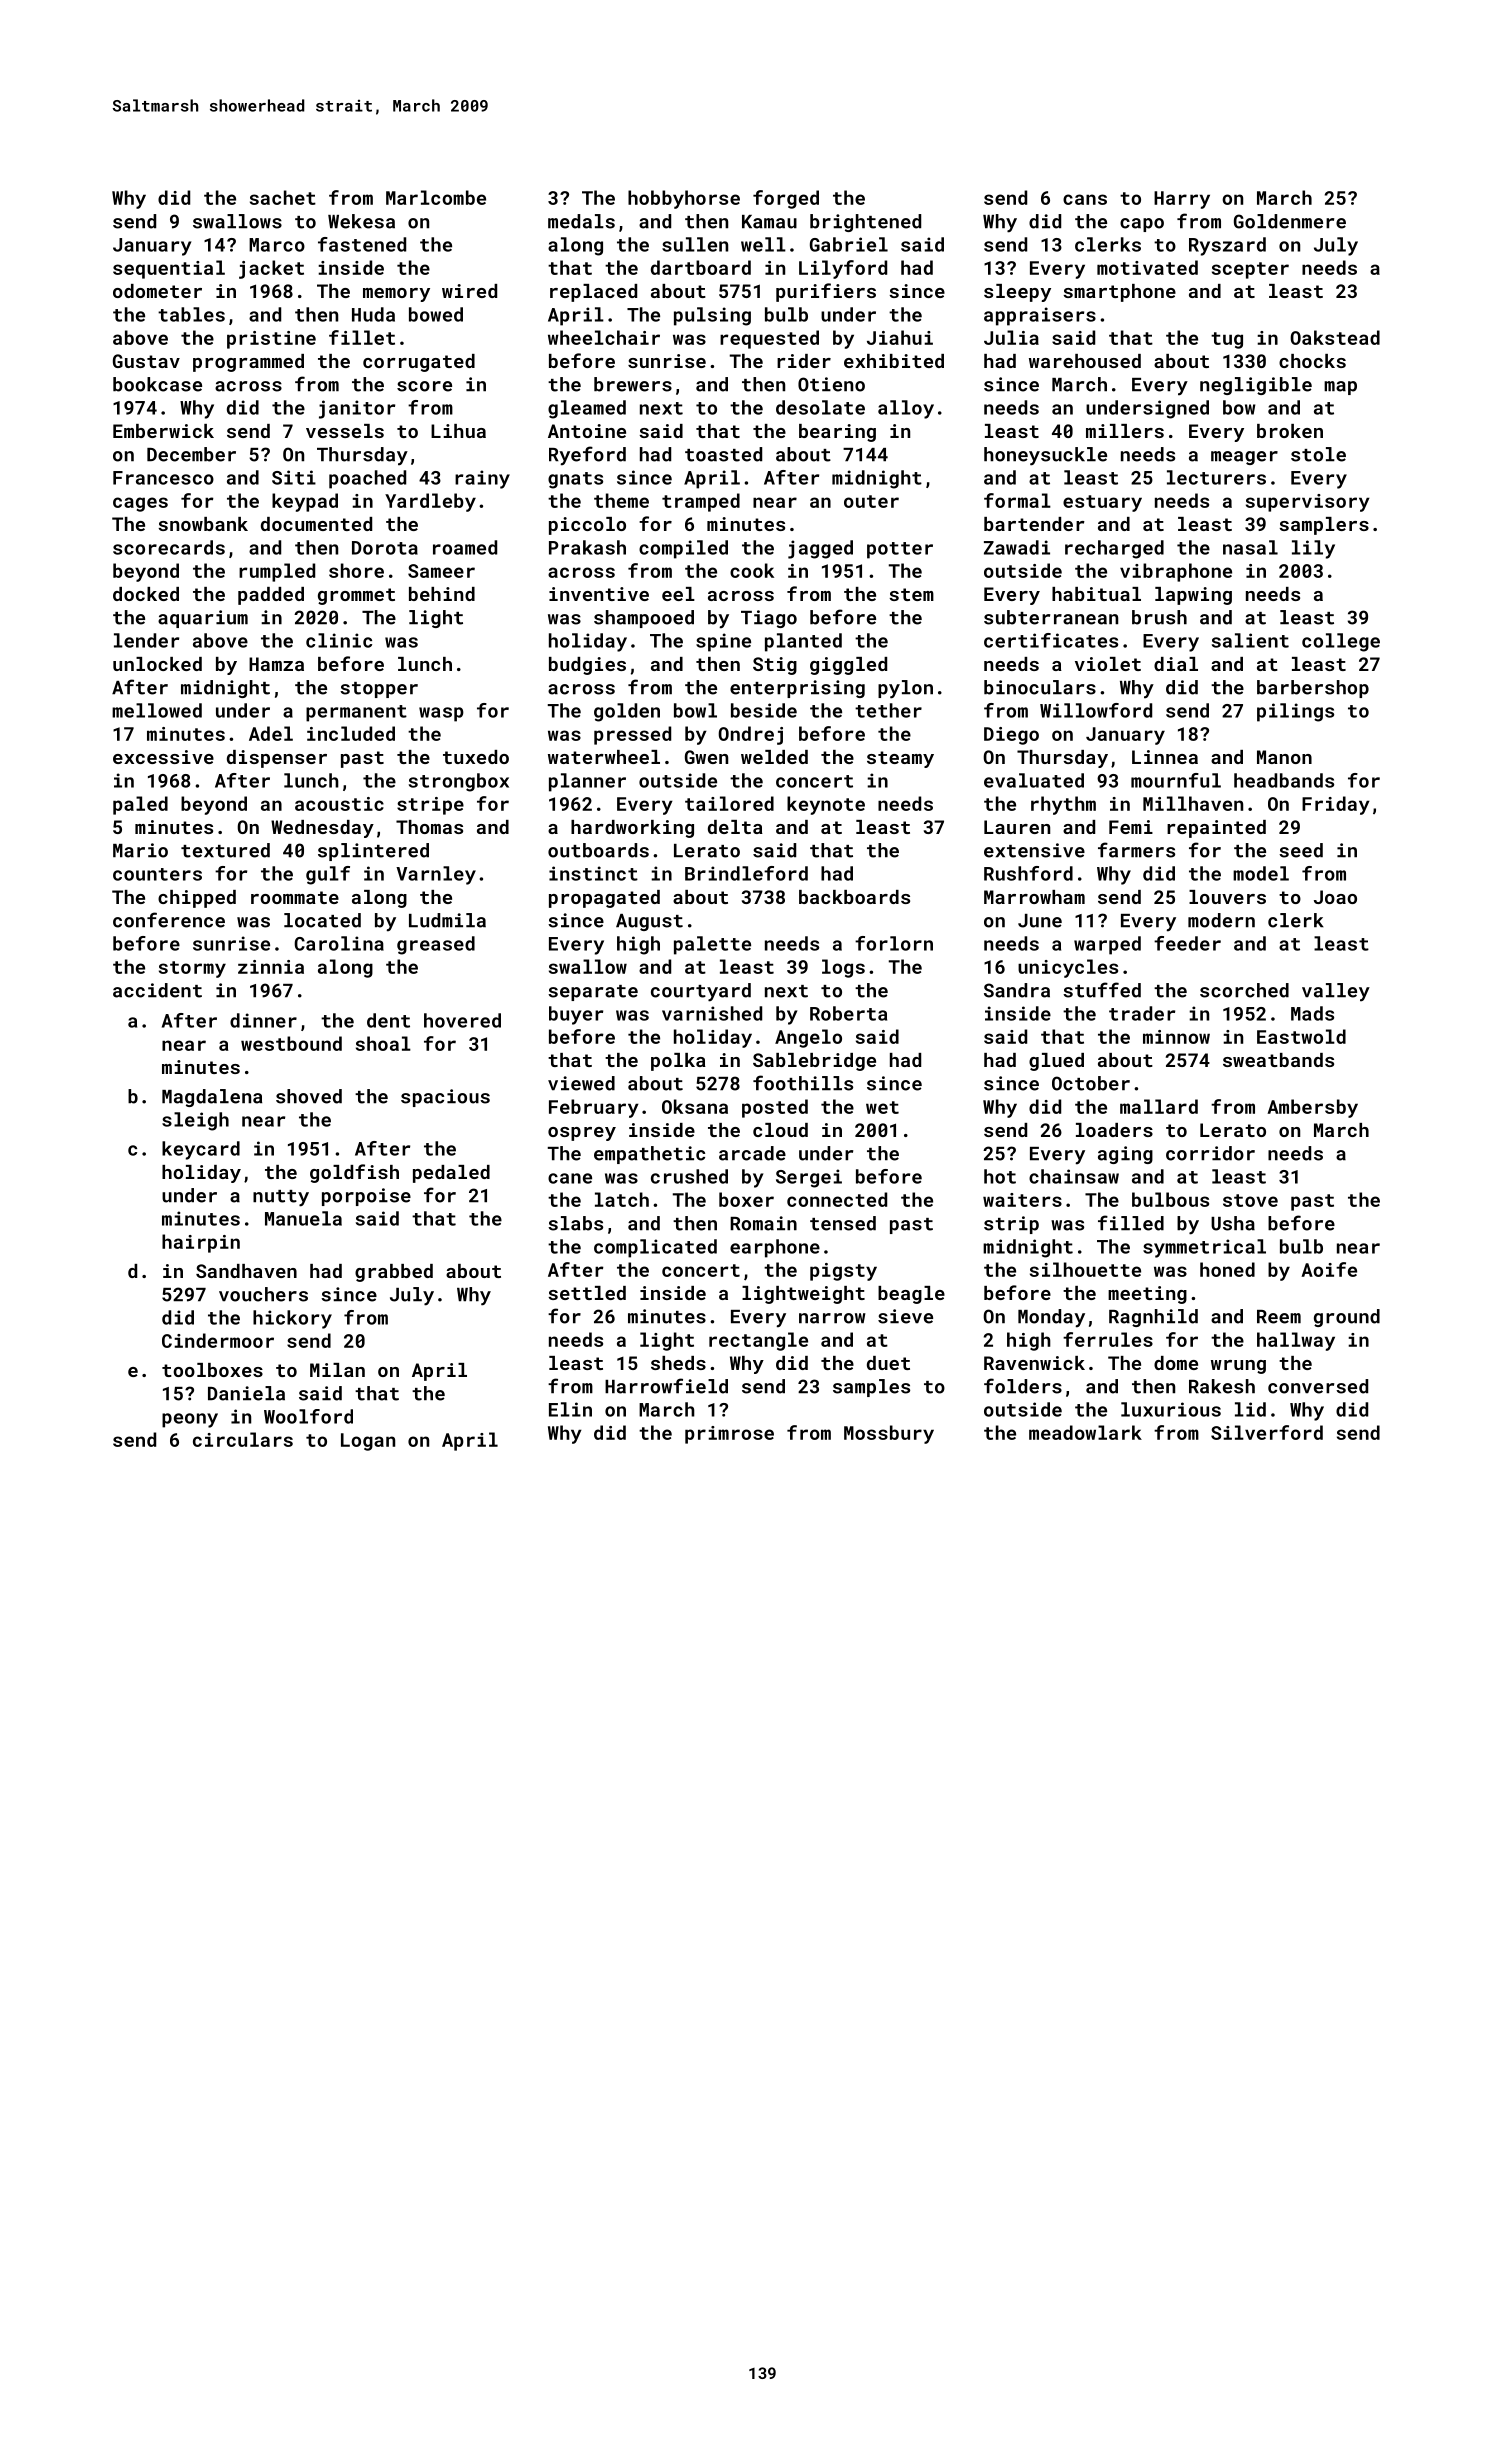  Describe the element at coordinates (1227, 1269) in the screenshot. I see `honed` at that location.
